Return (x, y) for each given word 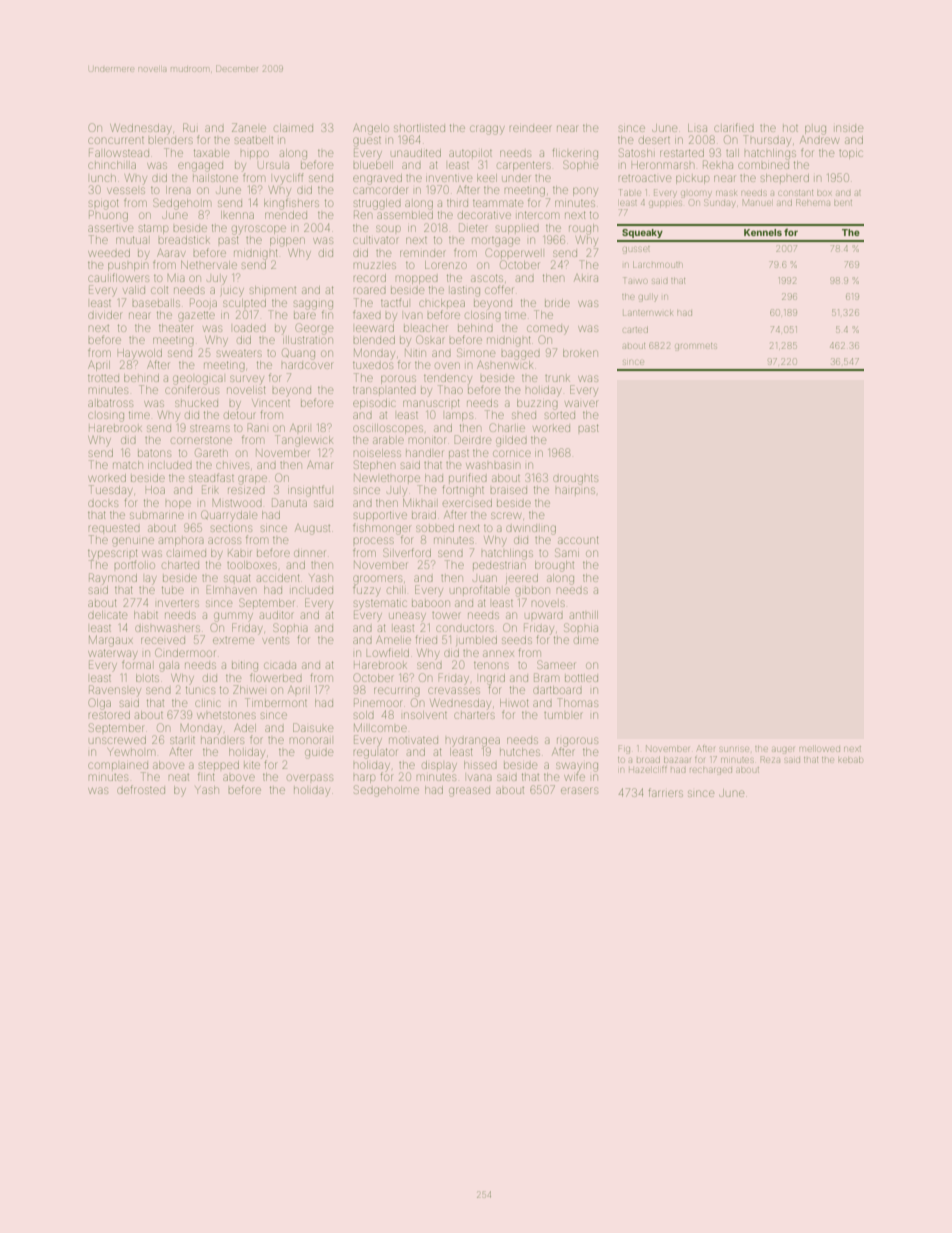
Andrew (819, 140)
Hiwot (514, 703)
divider (104, 315)
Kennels (763, 232)
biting (245, 666)
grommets (696, 346)
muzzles (375, 265)
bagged (520, 355)
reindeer (531, 128)
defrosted (141, 789)
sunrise (735, 749)
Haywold (140, 354)
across (224, 540)
